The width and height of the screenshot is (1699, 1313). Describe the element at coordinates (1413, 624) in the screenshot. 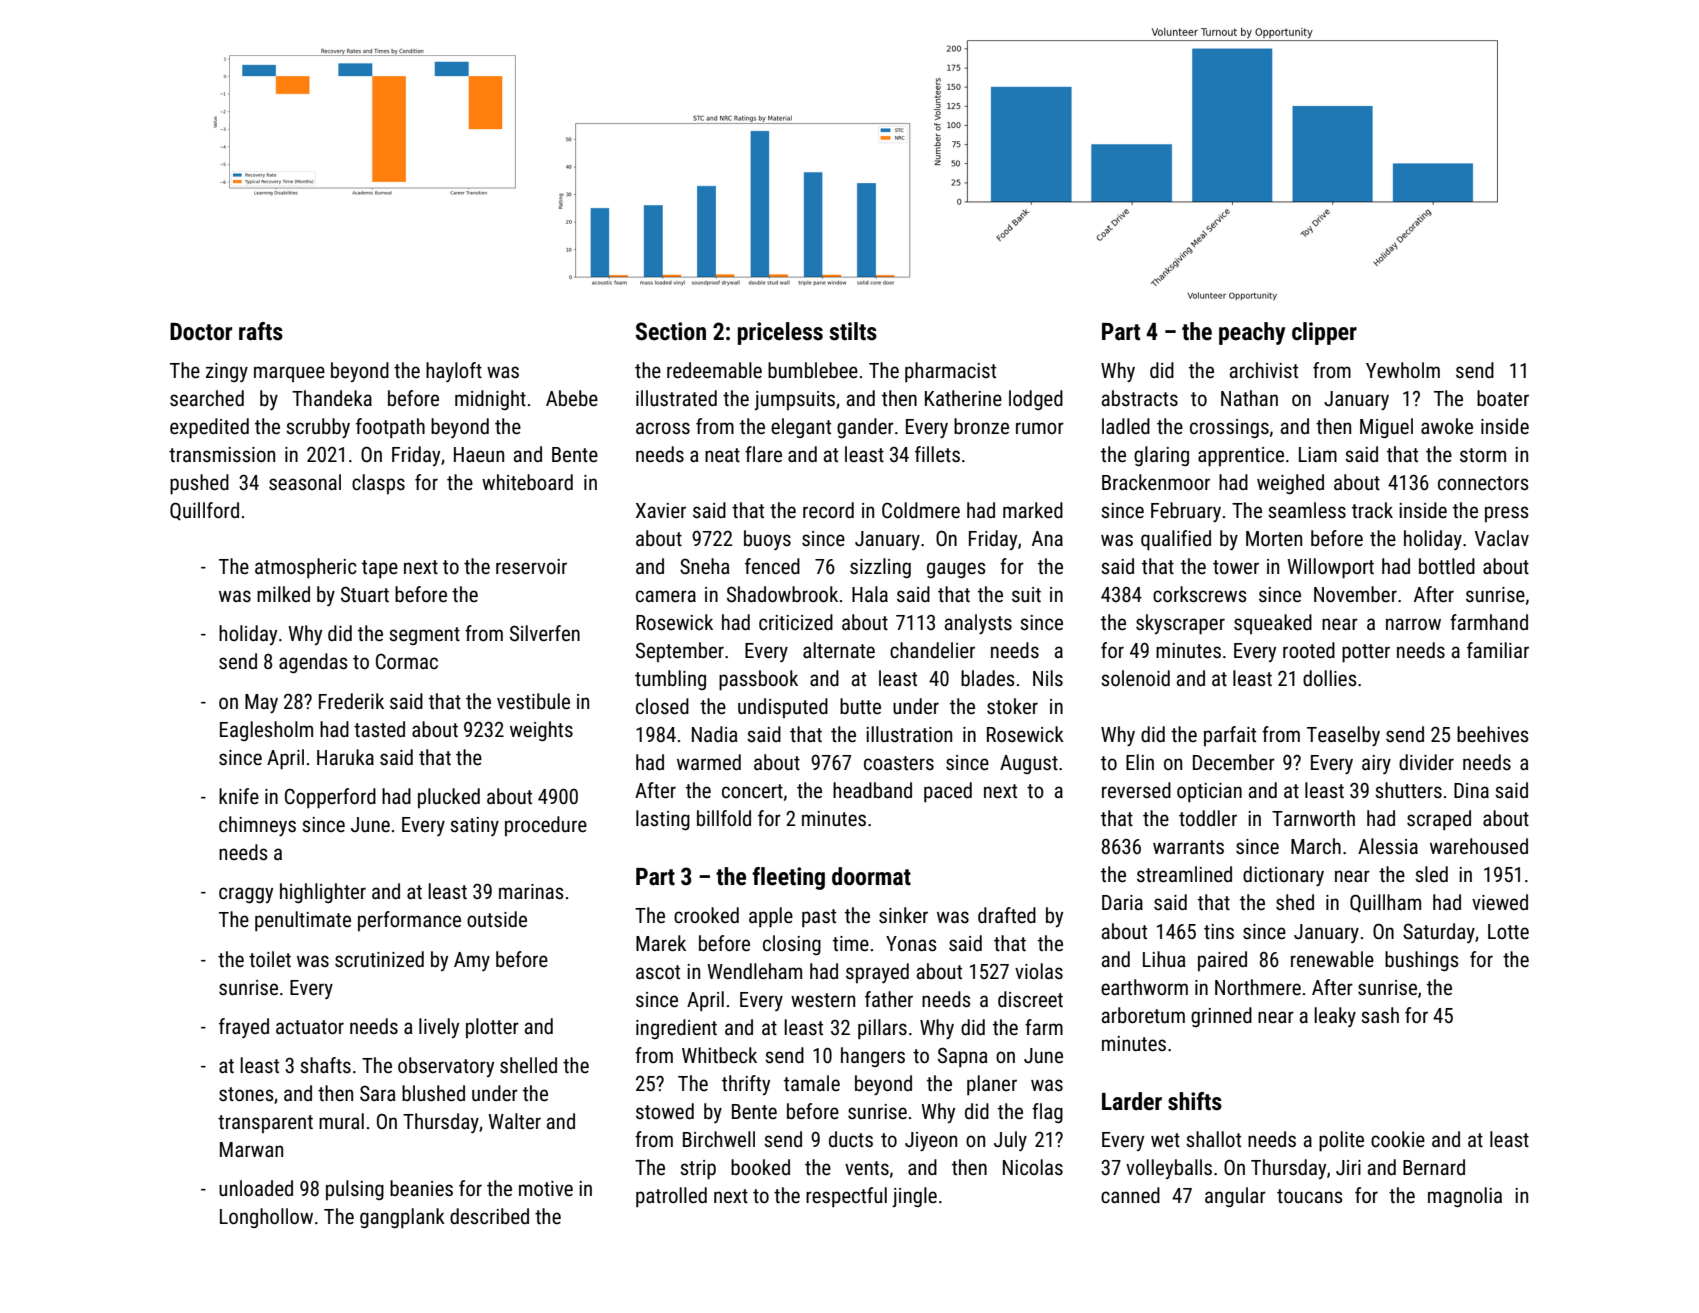

I see `narrow` at that location.
